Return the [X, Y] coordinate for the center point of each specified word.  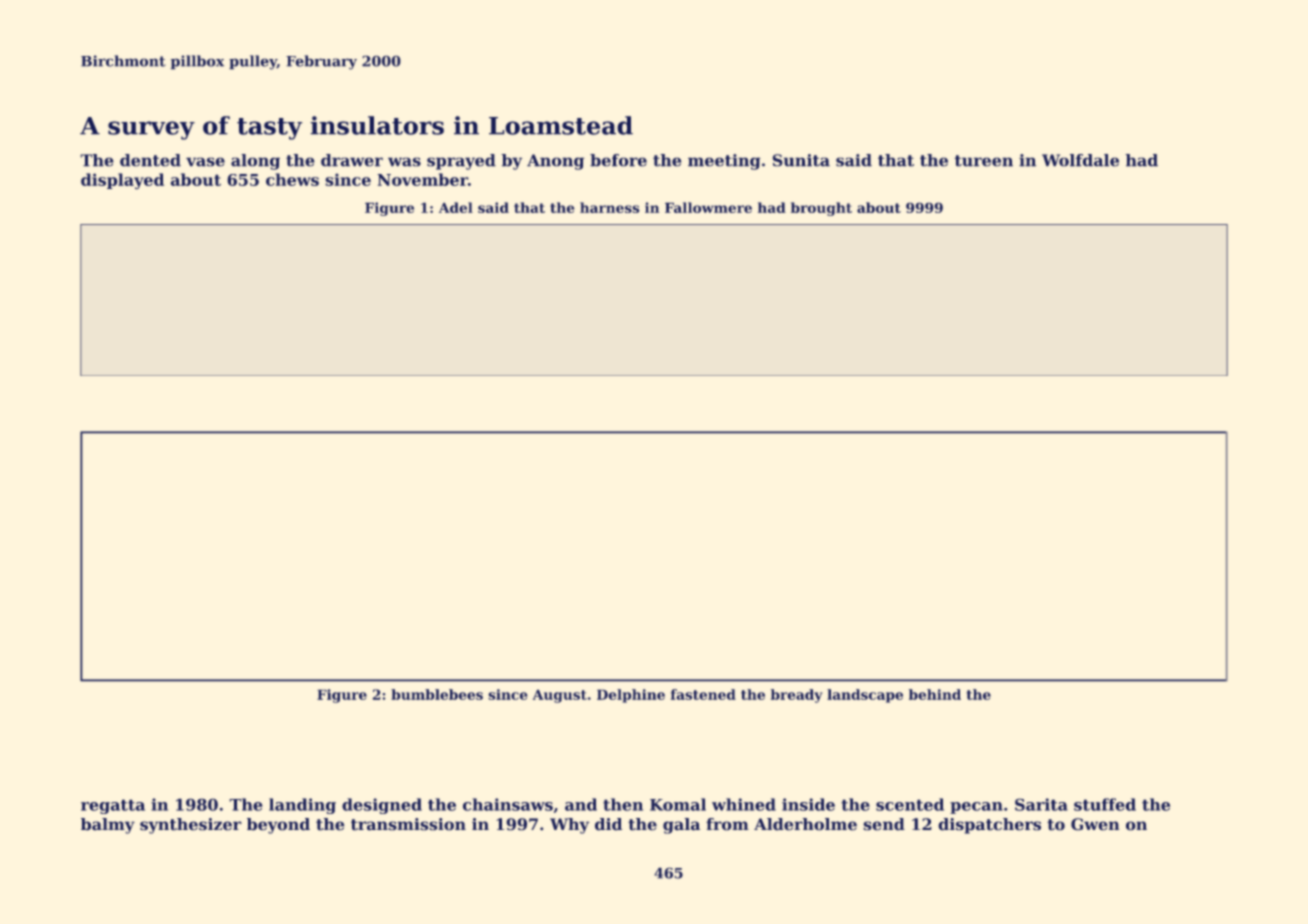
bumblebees [437, 694]
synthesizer [191, 826]
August [560, 696]
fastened [703, 694]
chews [292, 179]
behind [935, 694]
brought [821, 209]
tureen [984, 161]
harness [610, 207]
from [727, 824]
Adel [456, 207]
